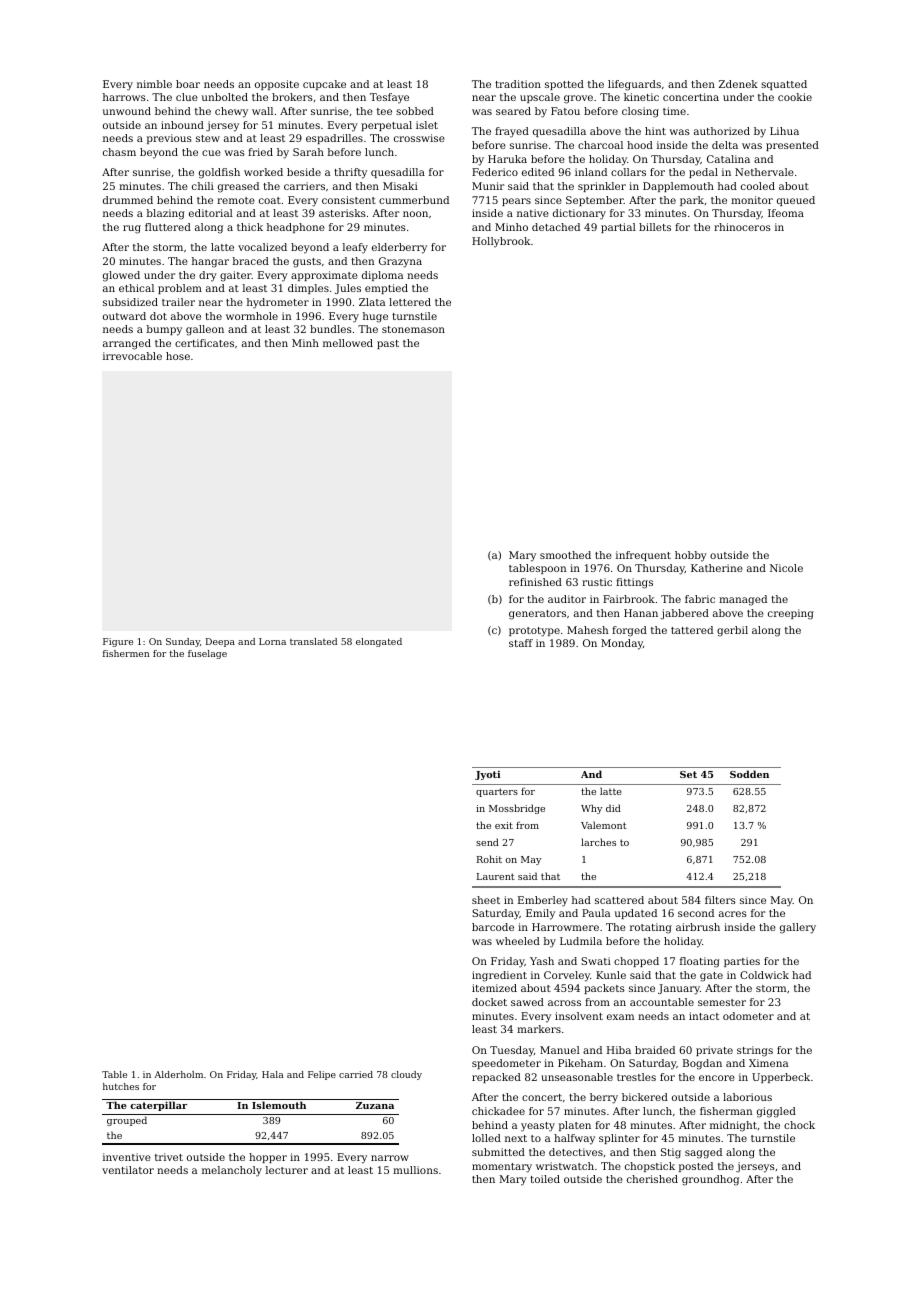 The height and width of the page is (1308, 924). Describe the element at coordinates (124, 316) in the page. I see `outward` at that location.
